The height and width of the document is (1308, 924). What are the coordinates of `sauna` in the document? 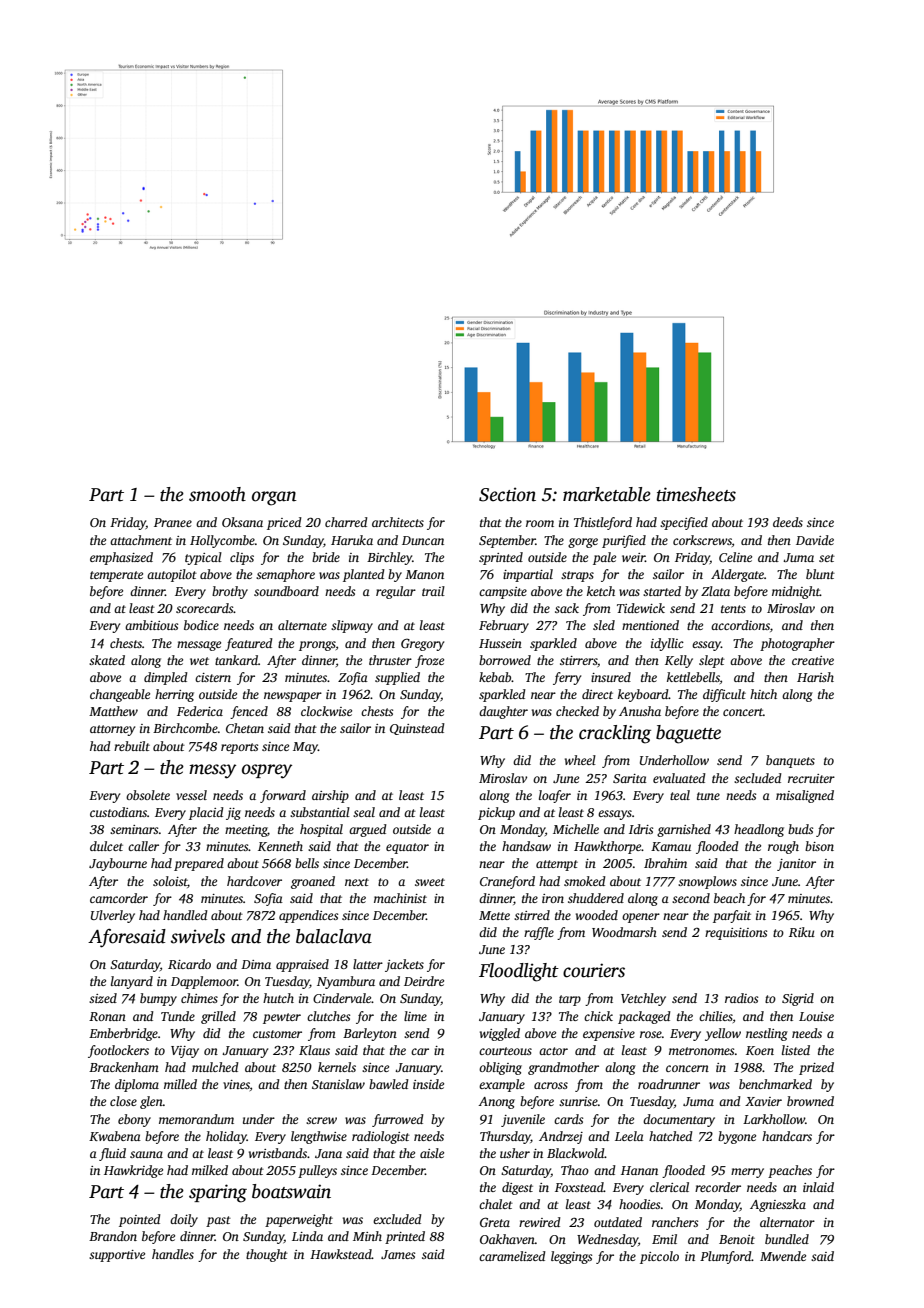 It's located at (146, 1154).
